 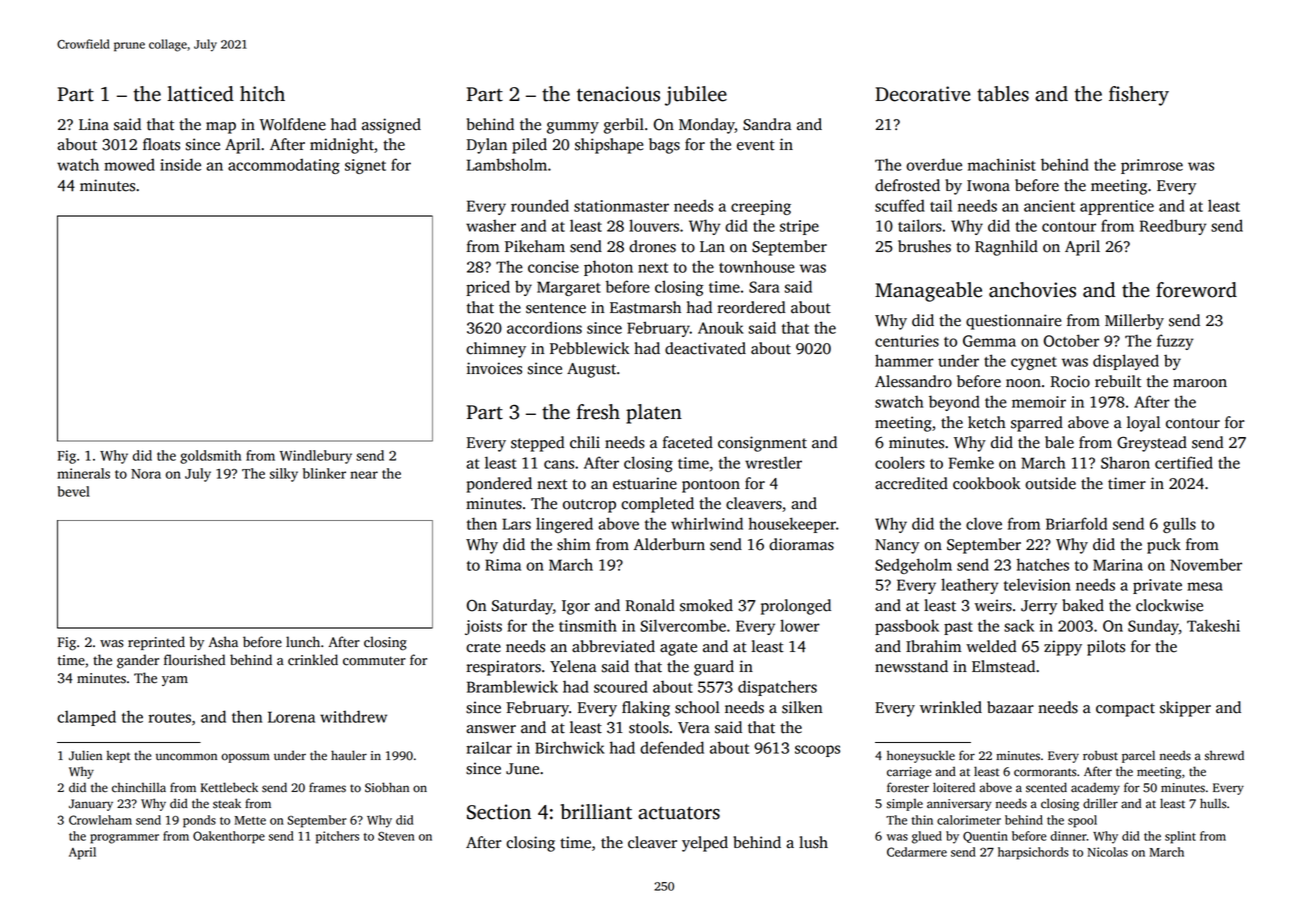 What do you see at coordinates (917, 852) in the screenshot?
I see `Cedarmere` at bounding box center [917, 852].
